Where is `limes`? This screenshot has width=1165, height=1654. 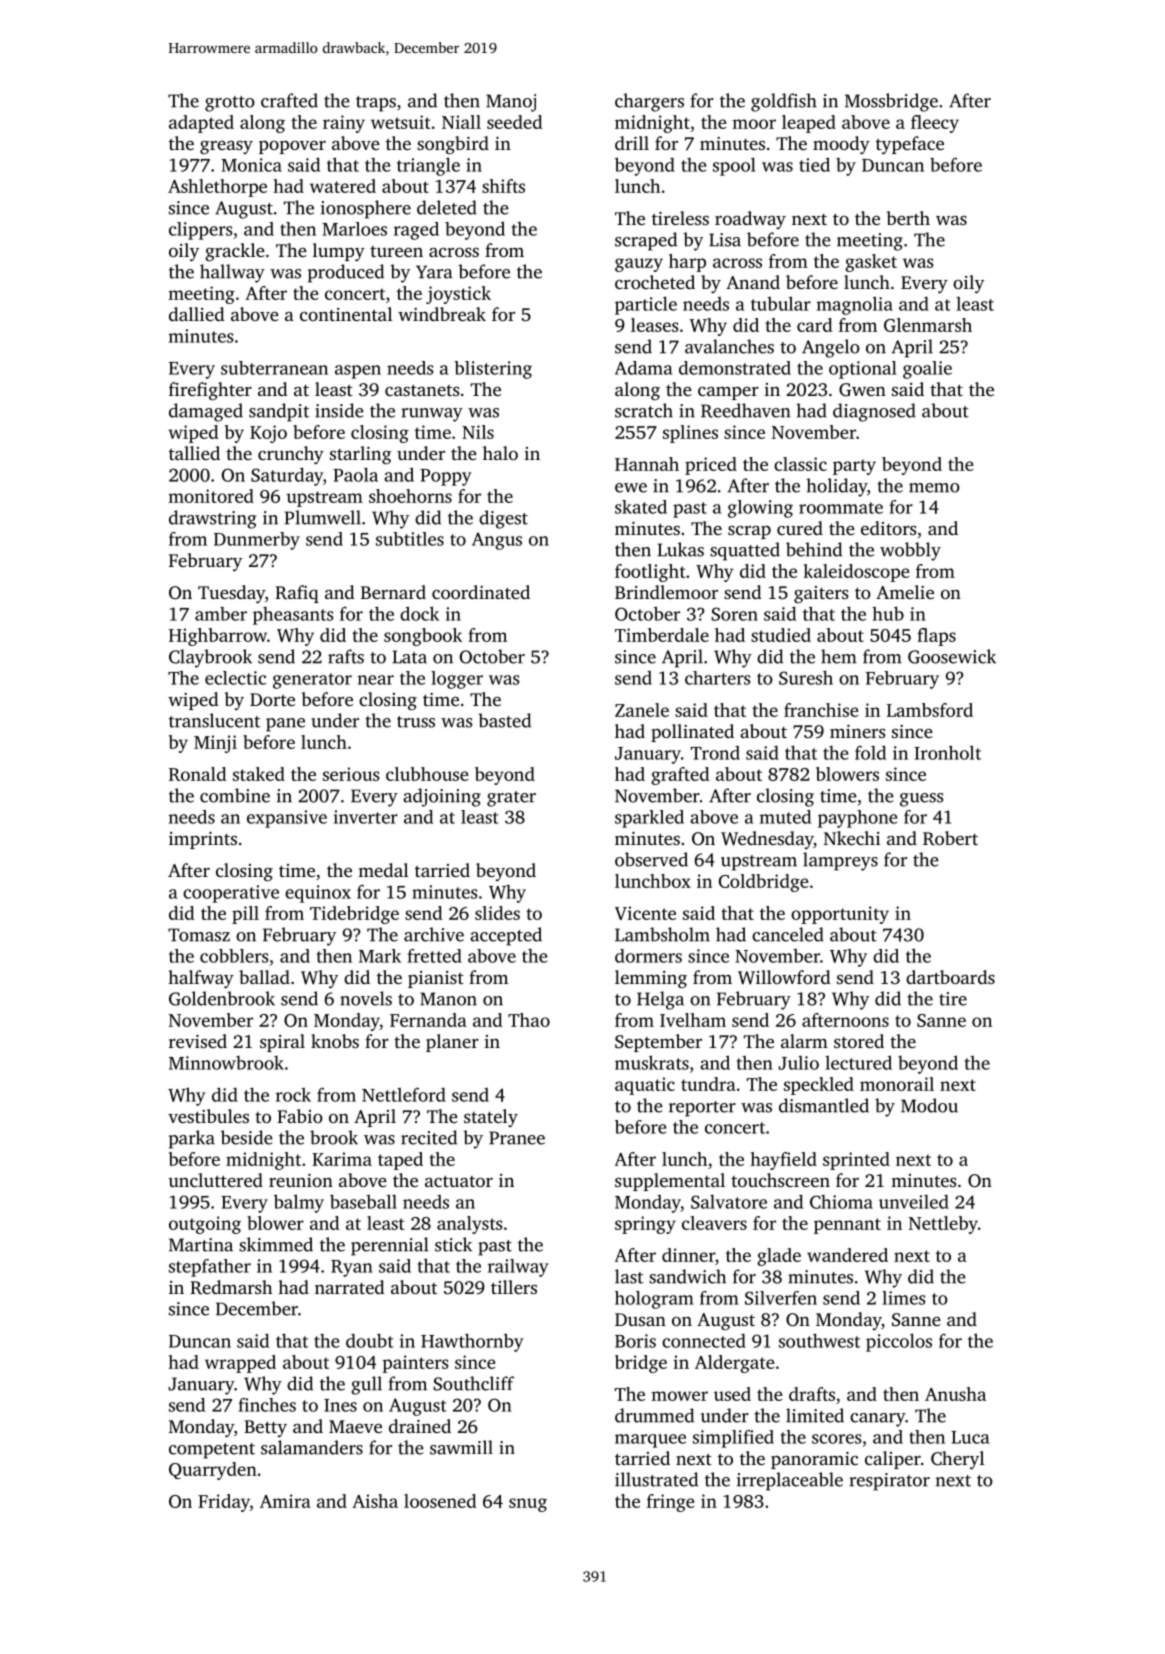 limes is located at coordinates (904, 1298).
